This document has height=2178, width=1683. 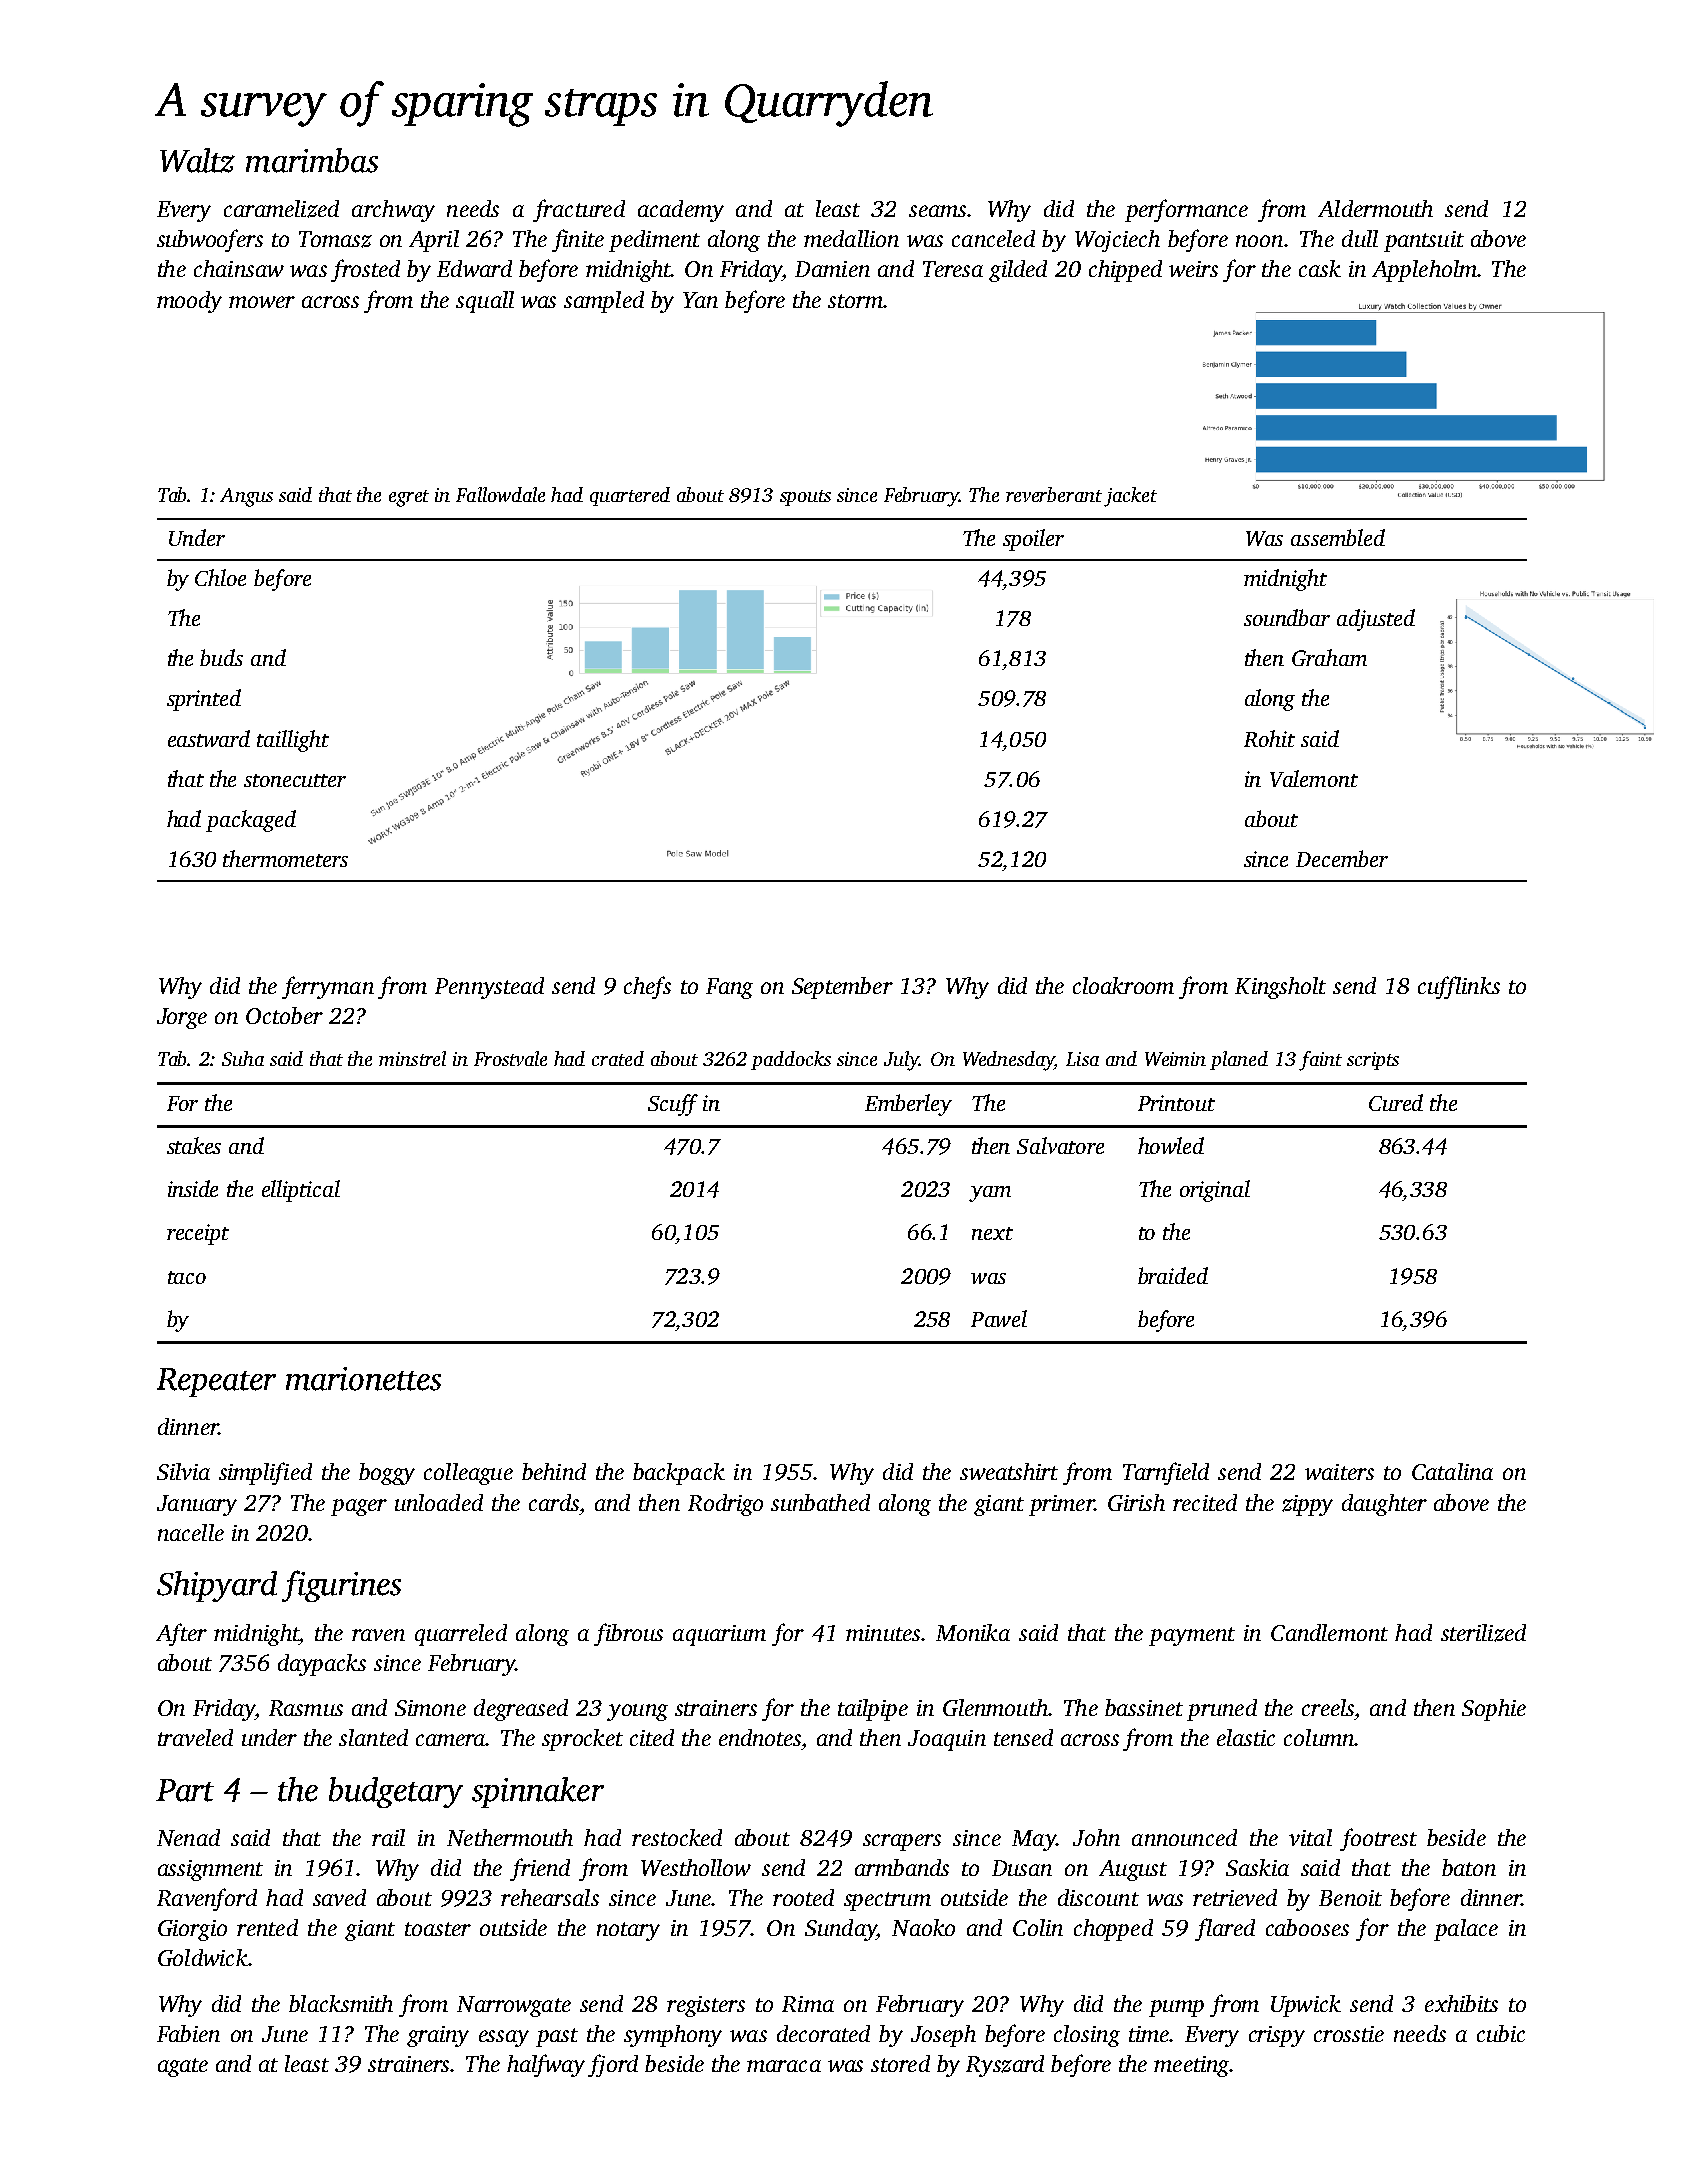 I want to click on Aldermouth, so click(x=1375, y=208).
